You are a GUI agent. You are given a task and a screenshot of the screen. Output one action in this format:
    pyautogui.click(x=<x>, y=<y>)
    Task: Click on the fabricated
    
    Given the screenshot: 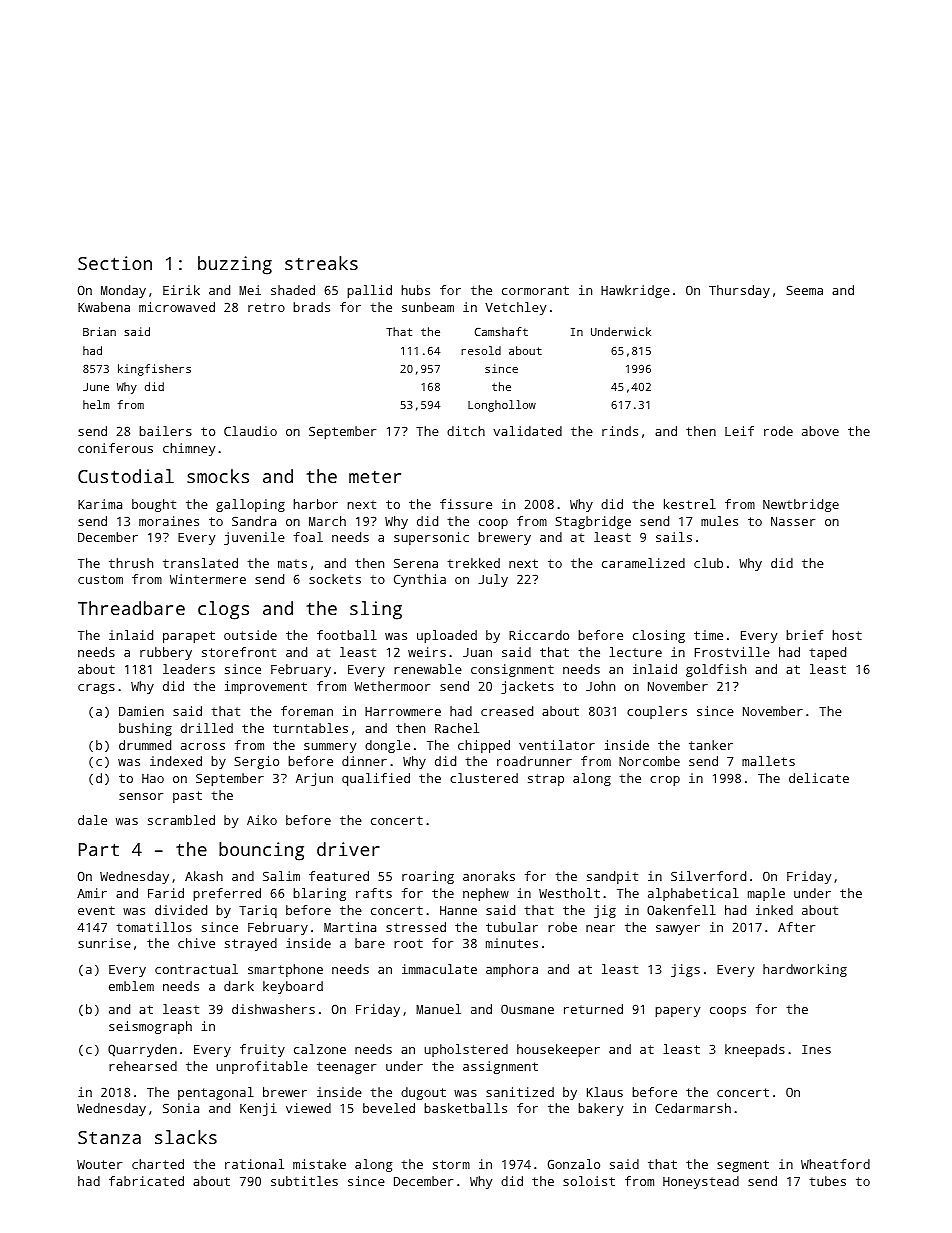 What is the action you would take?
    pyautogui.click(x=146, y=1181)
